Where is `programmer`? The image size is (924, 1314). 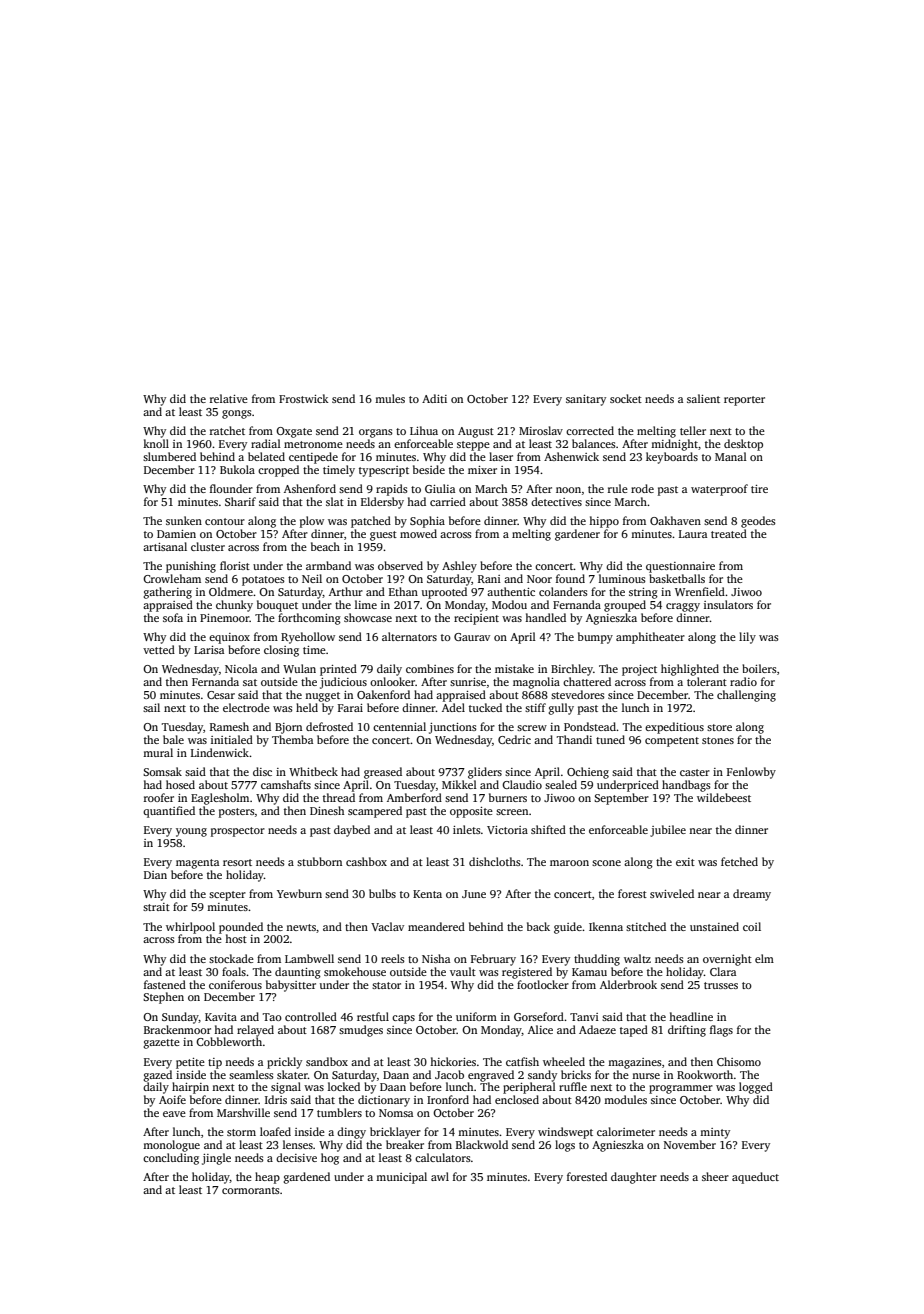 programmer is located at coordinates (681, 1089).
